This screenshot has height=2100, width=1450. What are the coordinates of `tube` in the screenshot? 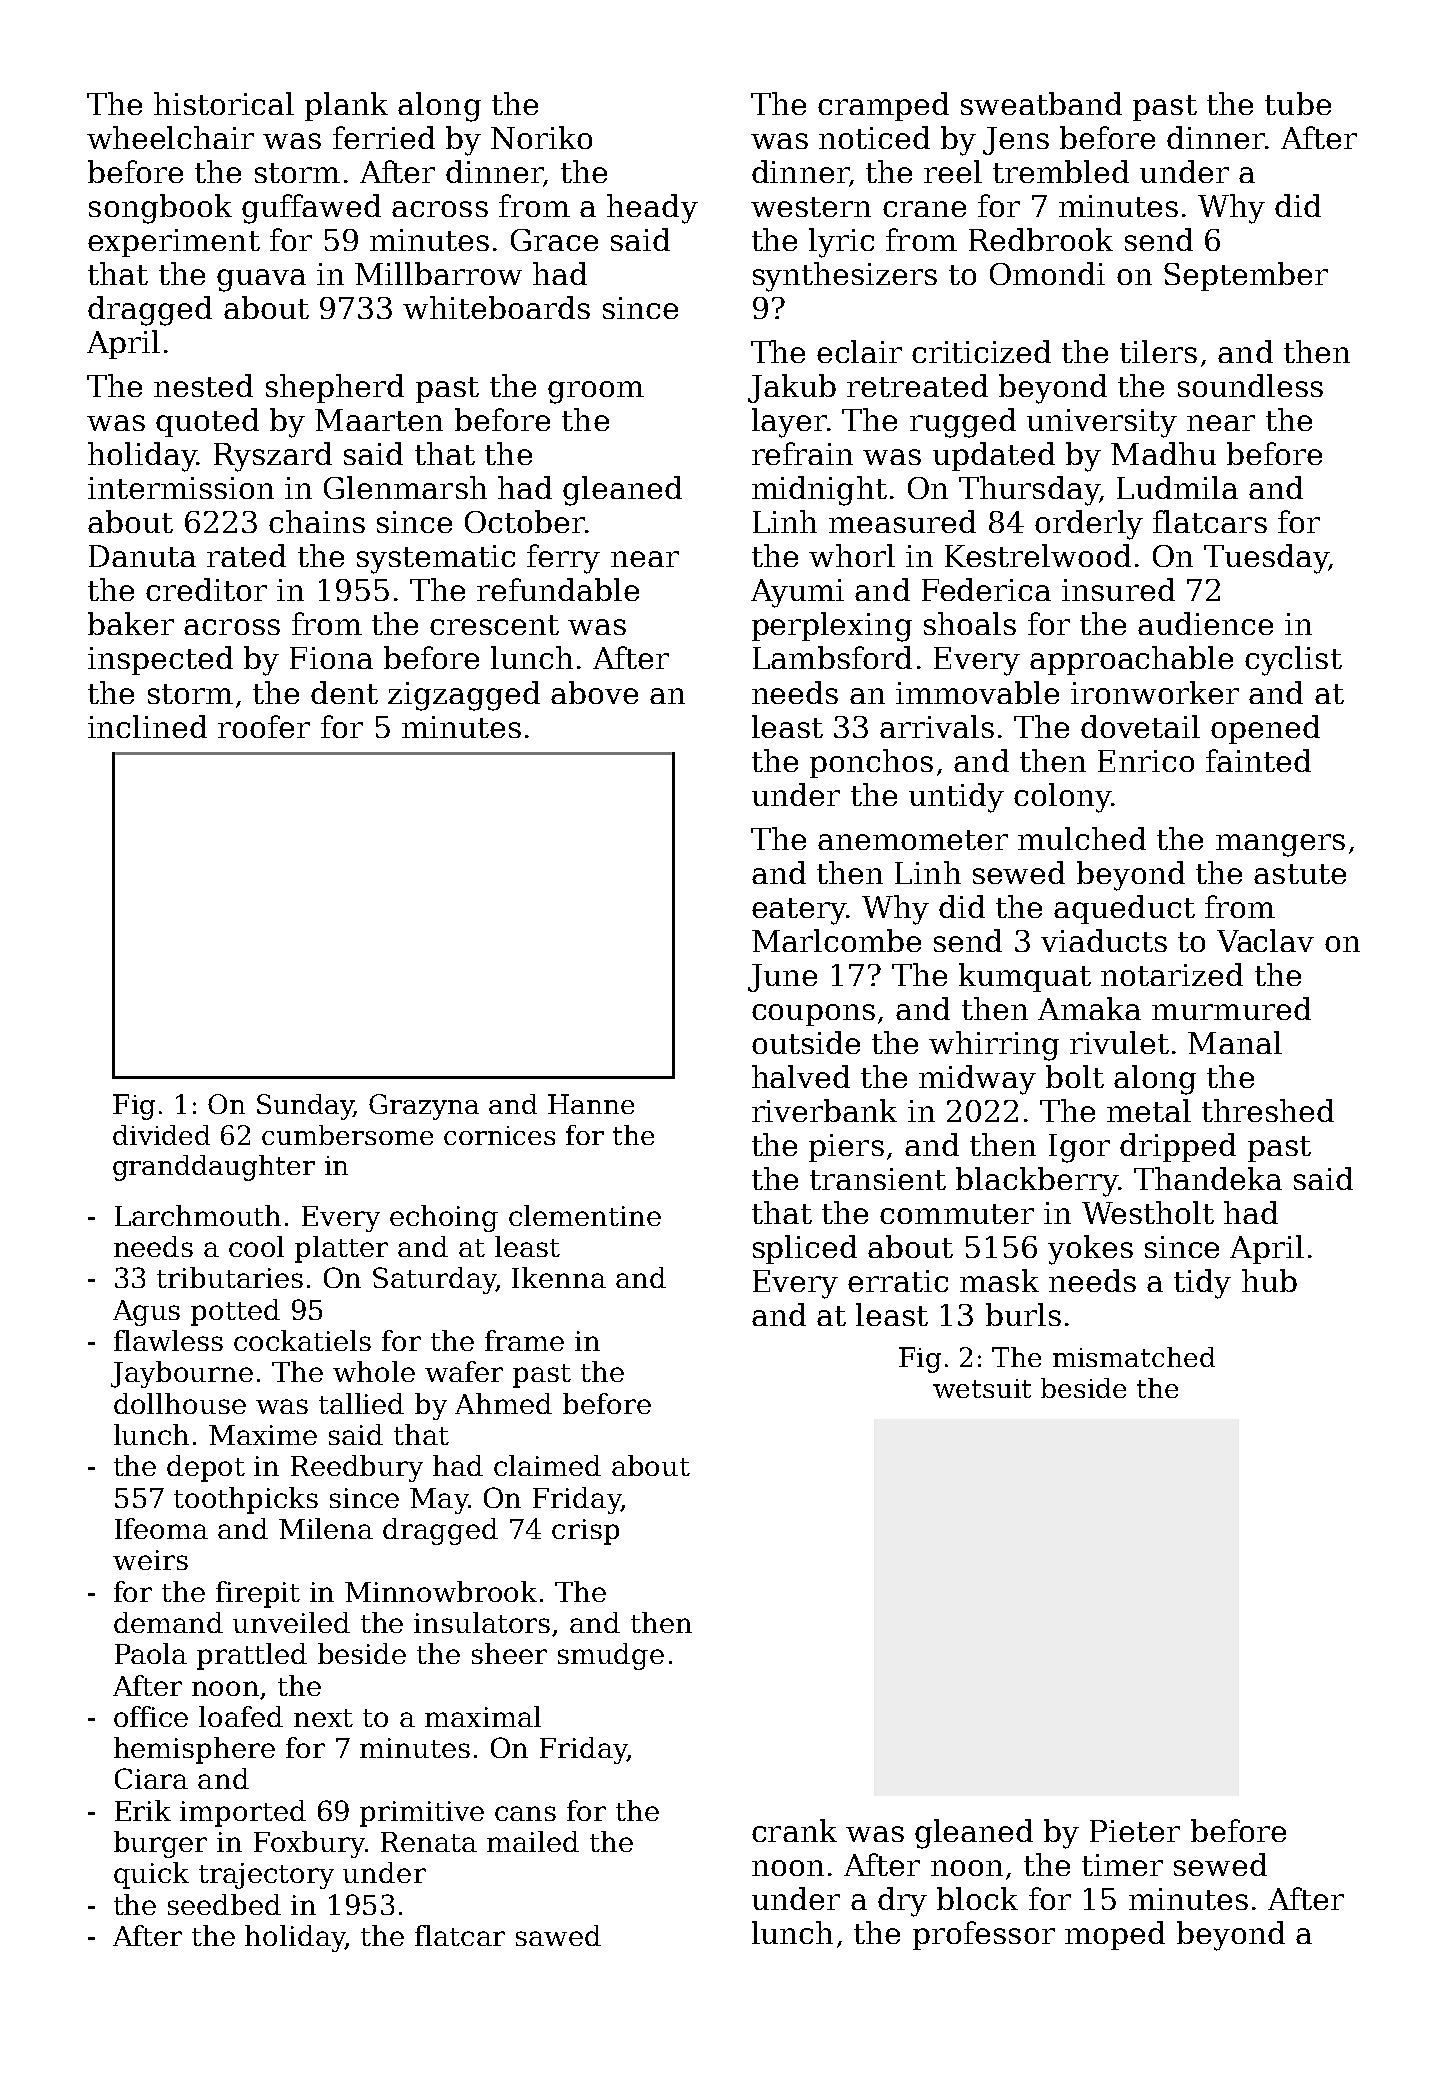 It's located at (1298, 103).
